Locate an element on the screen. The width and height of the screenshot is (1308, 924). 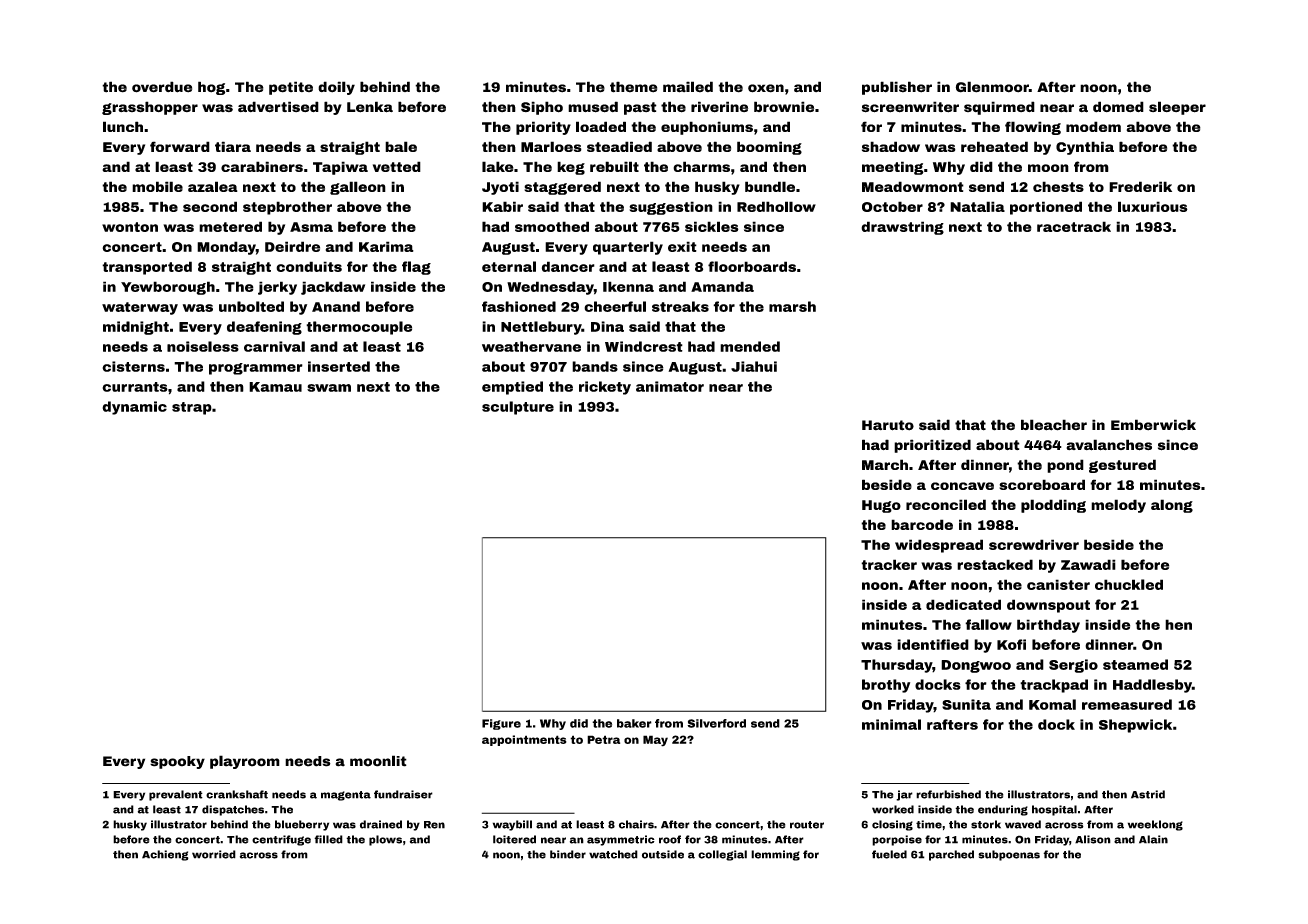
animator is located at coordinates (670, 386).
